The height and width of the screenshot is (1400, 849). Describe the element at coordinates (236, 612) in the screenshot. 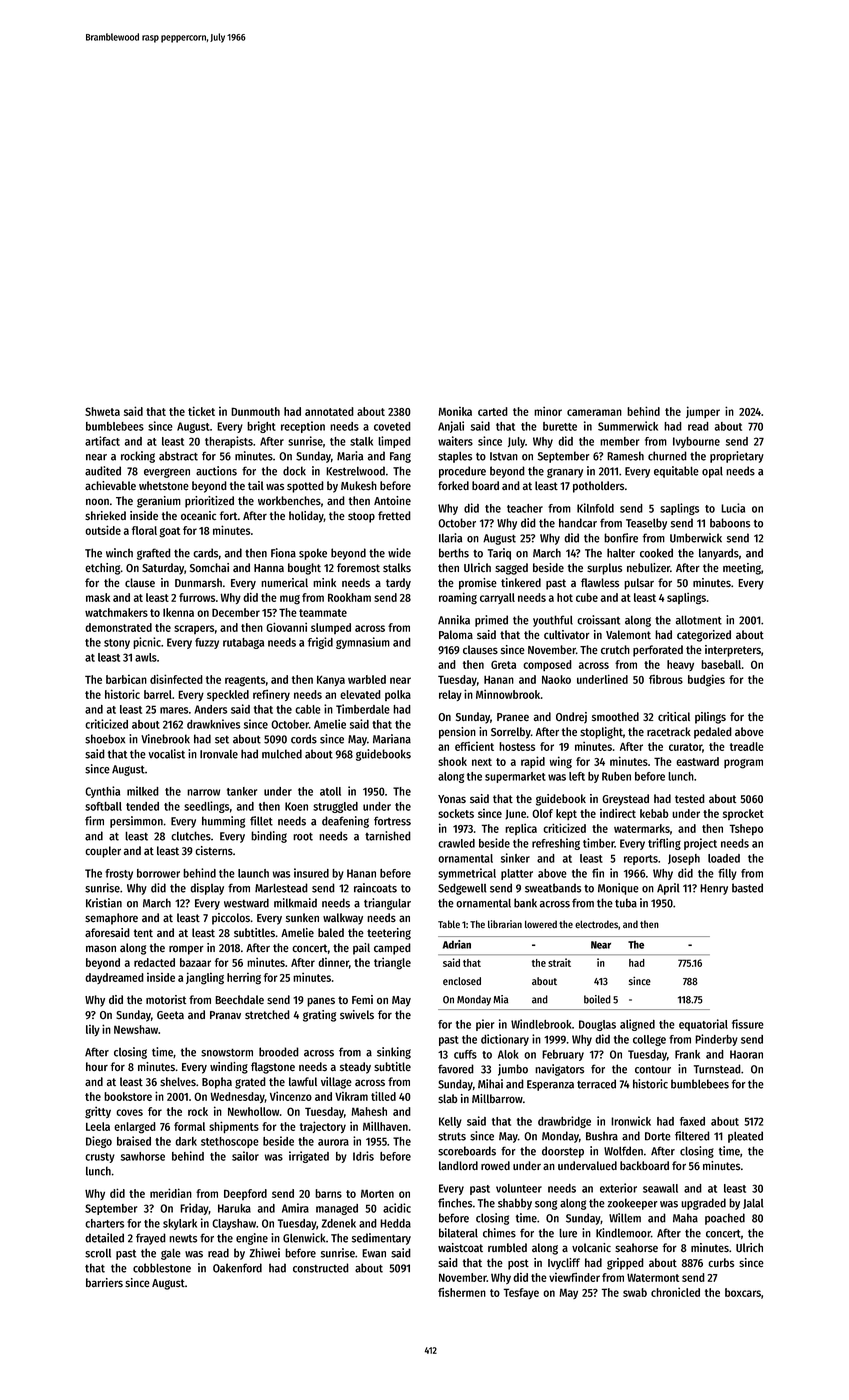

I see `December` at that location.
